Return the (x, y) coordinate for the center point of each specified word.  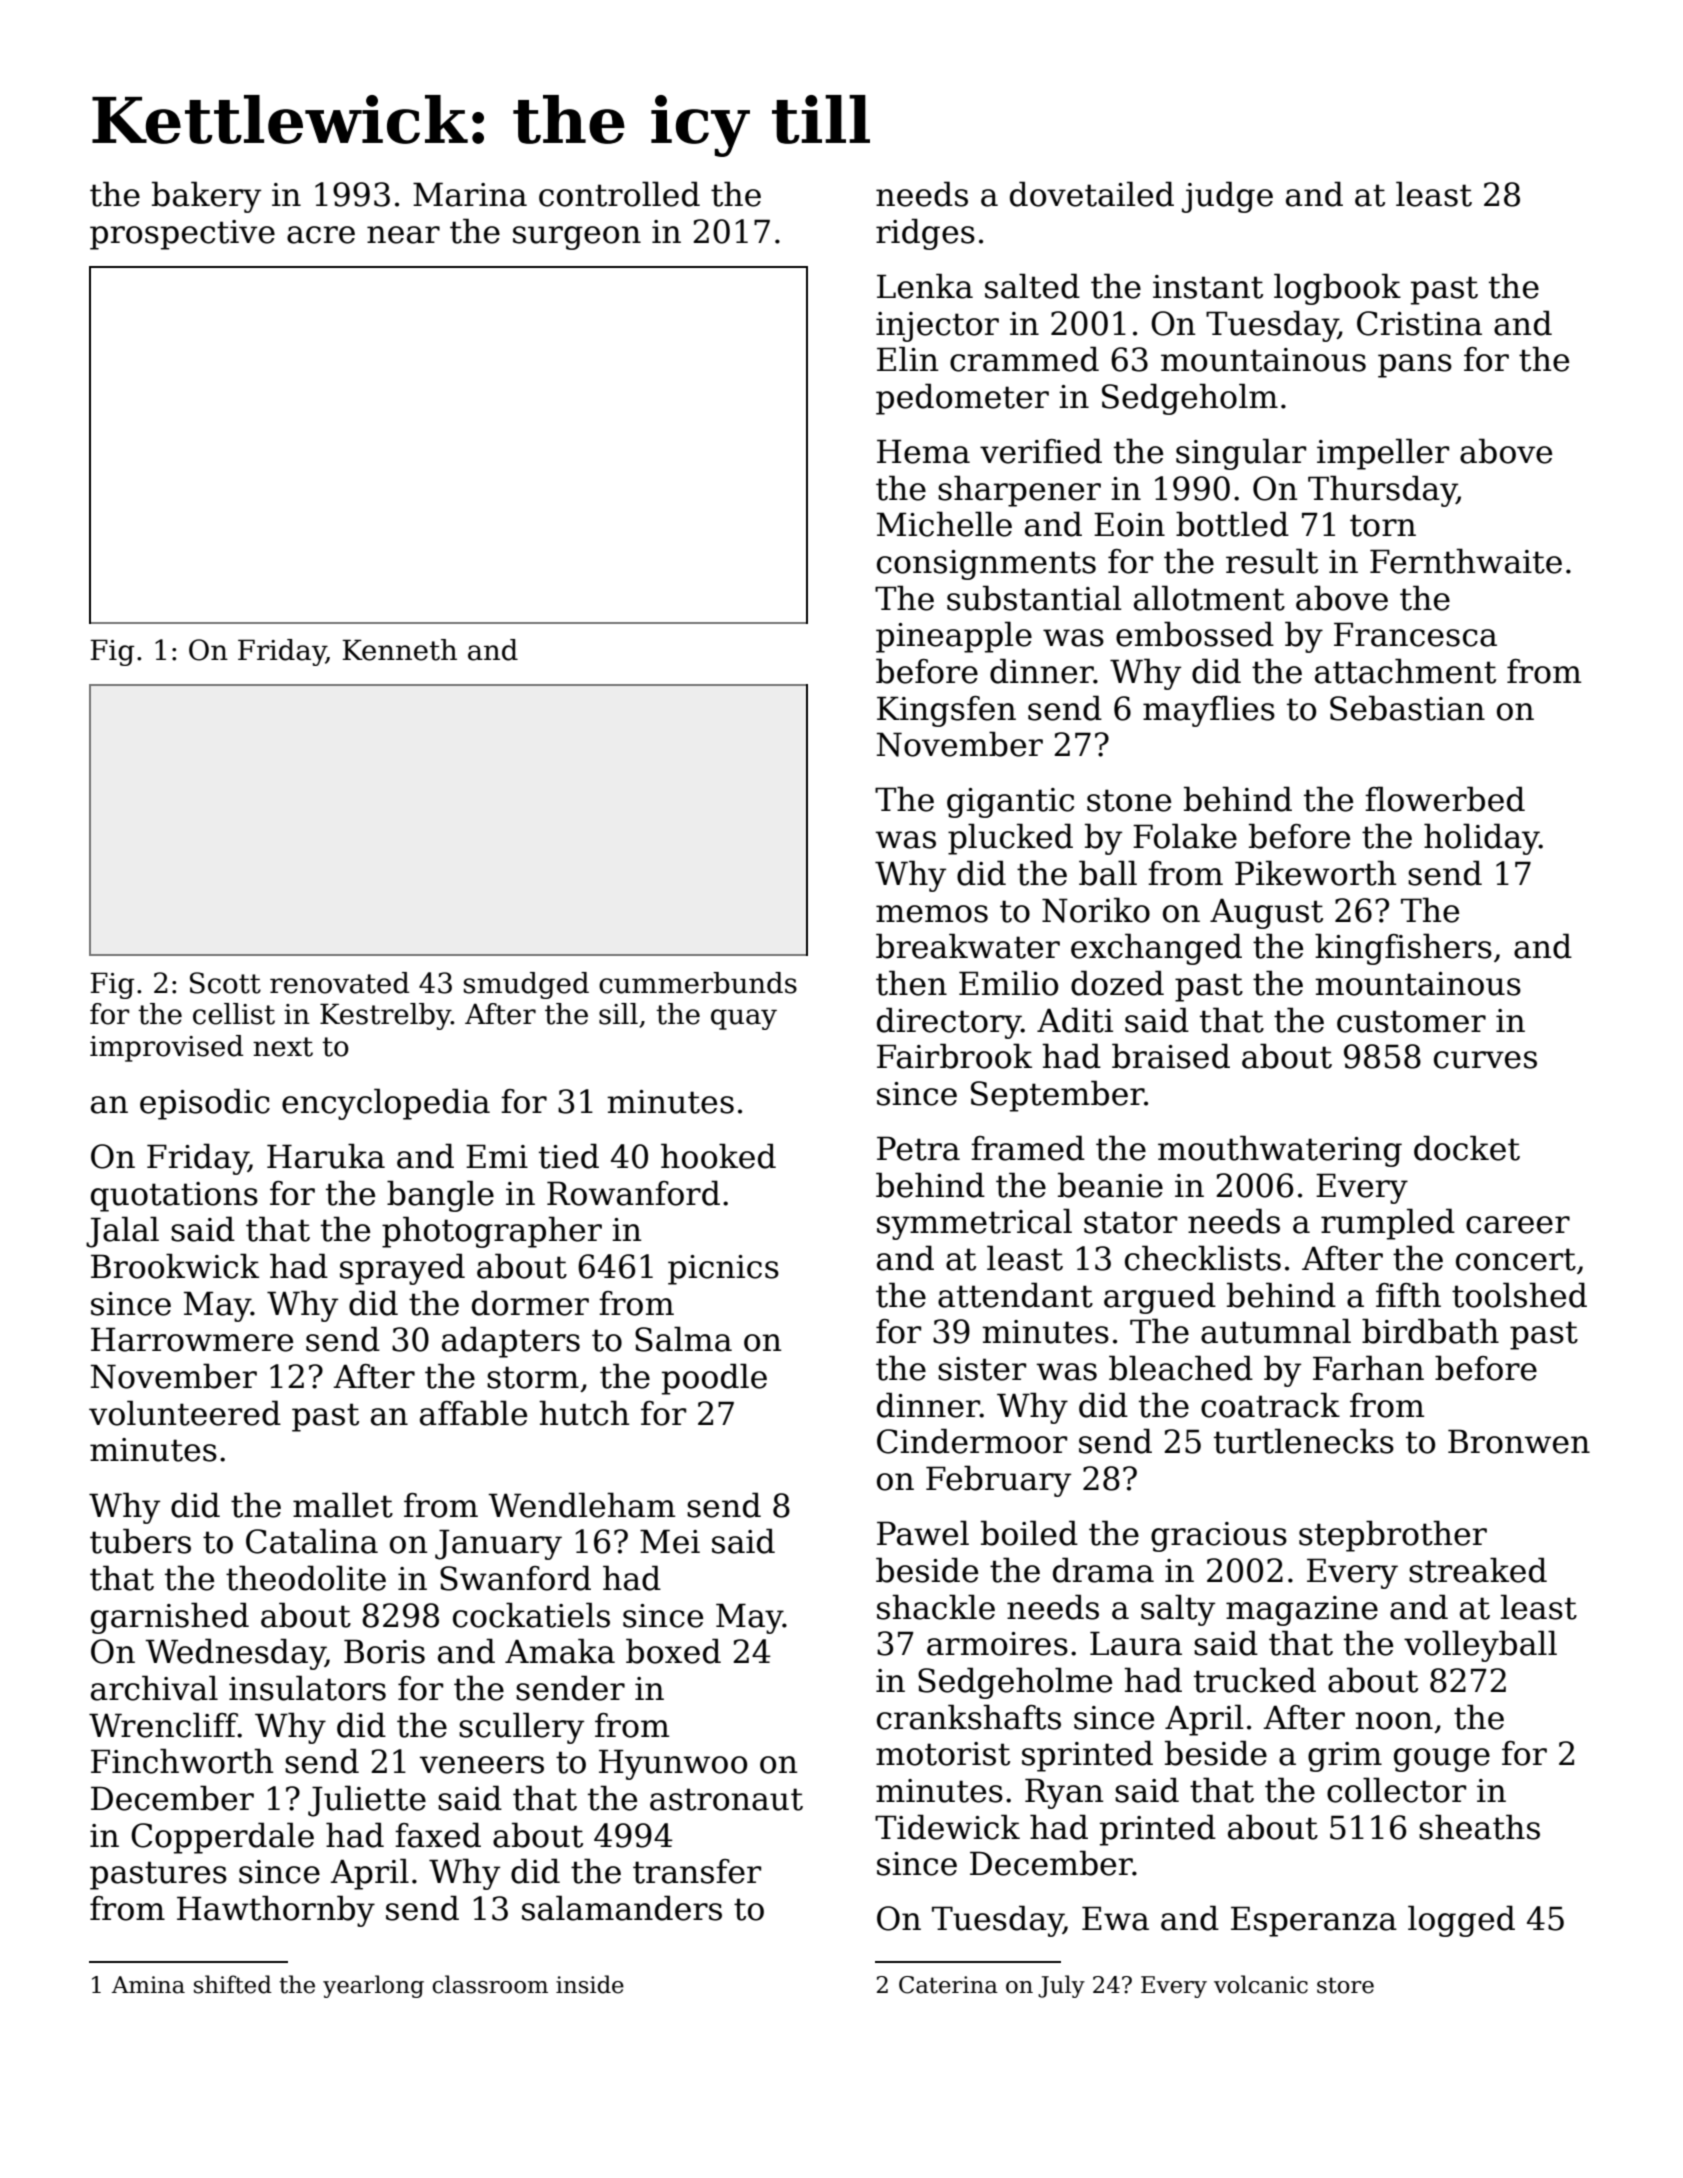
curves (1485, 1060)
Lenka (925, 286)
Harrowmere (192, 1339)
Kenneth (399, 650)
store (1345, 1985)
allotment (1209, 598)
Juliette (367, 1801)
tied (569, 1156)
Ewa (1115, 1918)
